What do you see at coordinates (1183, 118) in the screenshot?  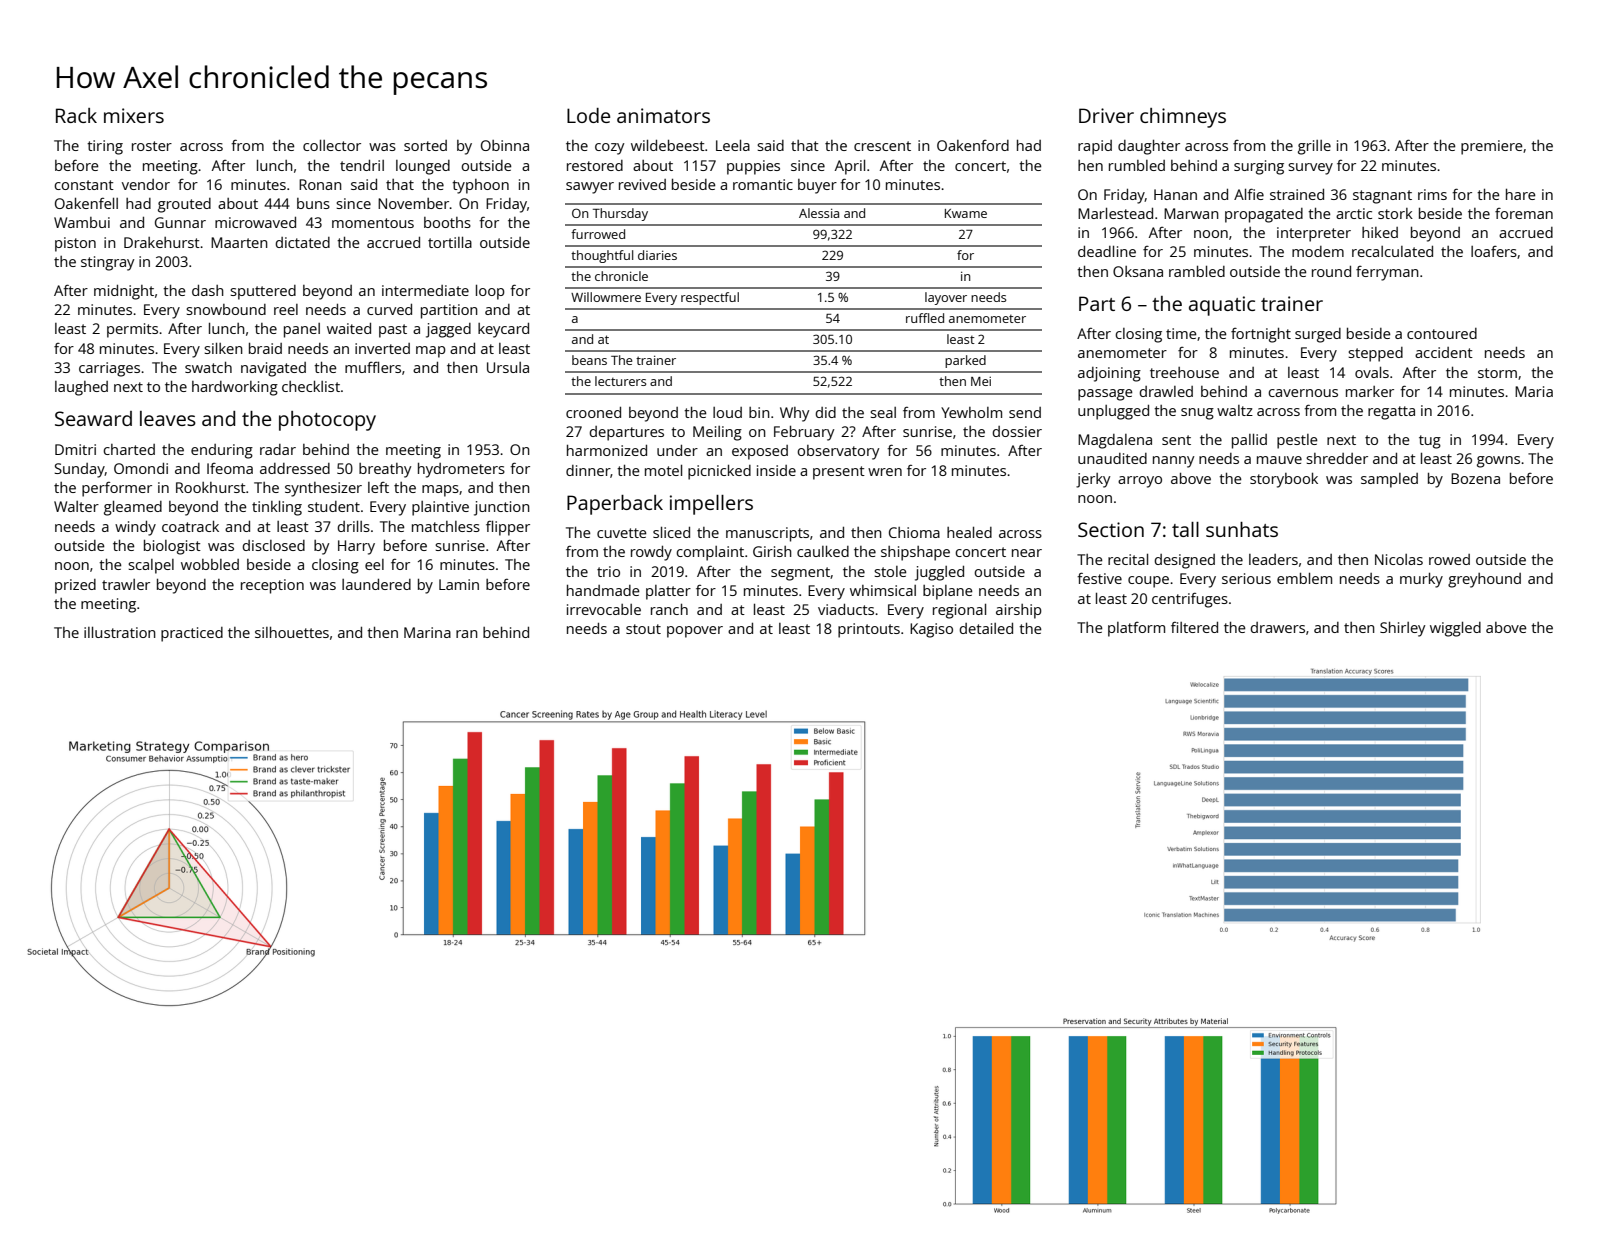 I see `chimneys` at bounding box center [1183, 118].
